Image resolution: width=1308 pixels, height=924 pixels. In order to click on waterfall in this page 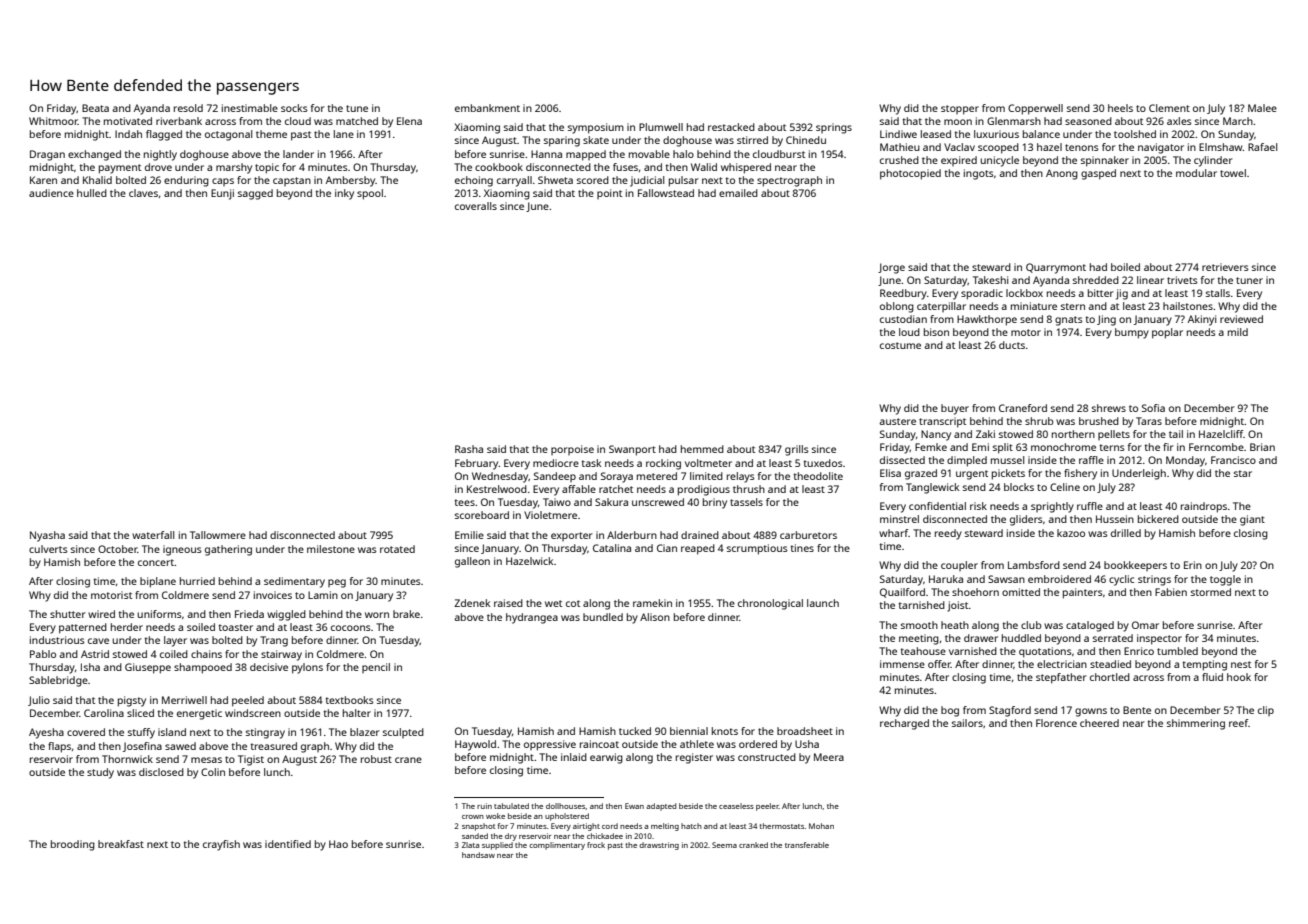, I will do `click(153, 535)`.
